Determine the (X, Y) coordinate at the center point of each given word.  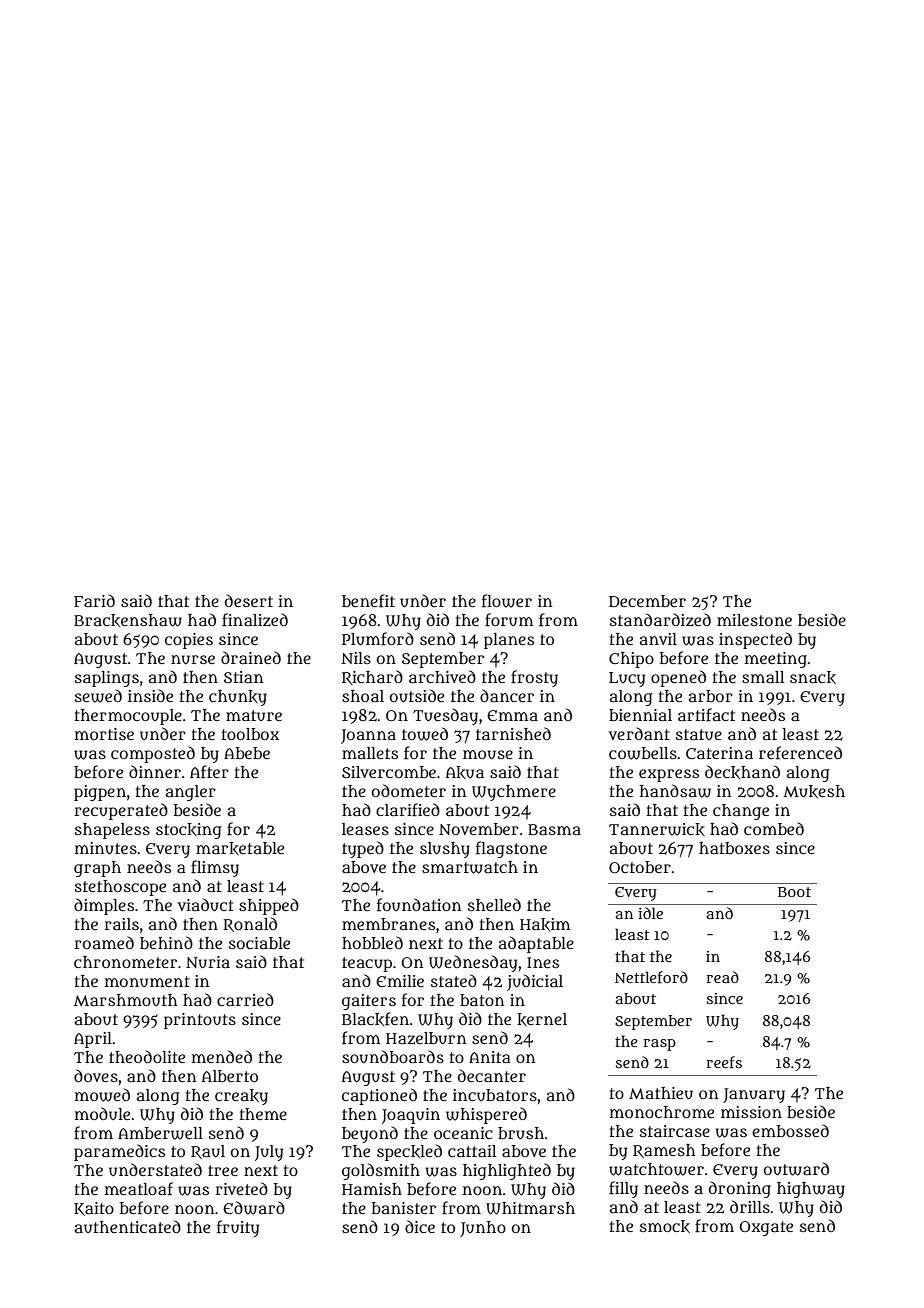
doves (96, 1075)
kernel (542, 1020)
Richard (372, 677)
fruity (238, 1228)
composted (153, 754)
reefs (724, 1062)
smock (665, 1227)
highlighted (507, 1171)
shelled (494, 904)
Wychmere (514, 793)
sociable (259, 943)
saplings (107, 679)
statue (699, 734)
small (763, 677)
